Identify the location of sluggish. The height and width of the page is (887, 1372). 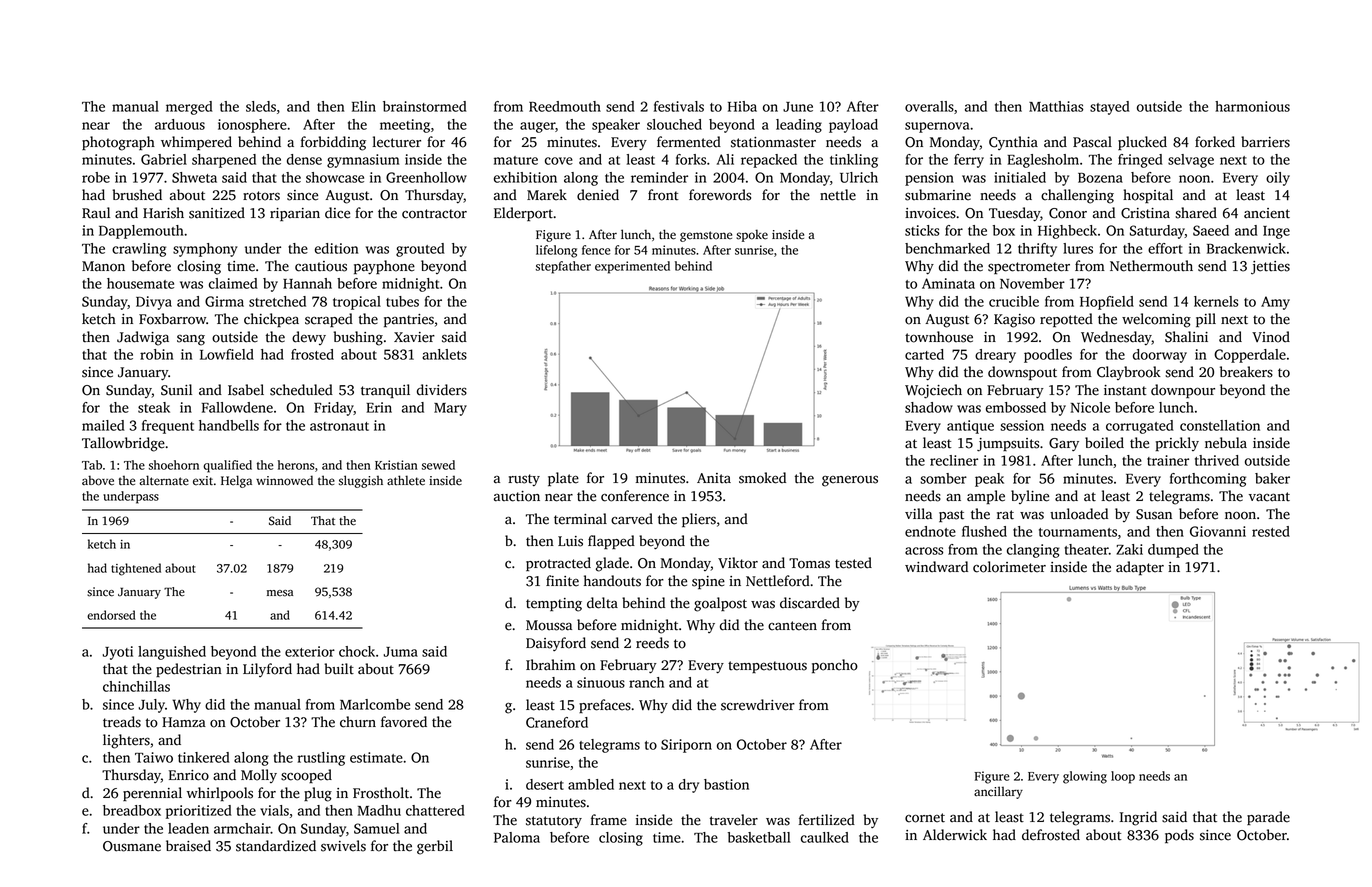
(361, 481).
